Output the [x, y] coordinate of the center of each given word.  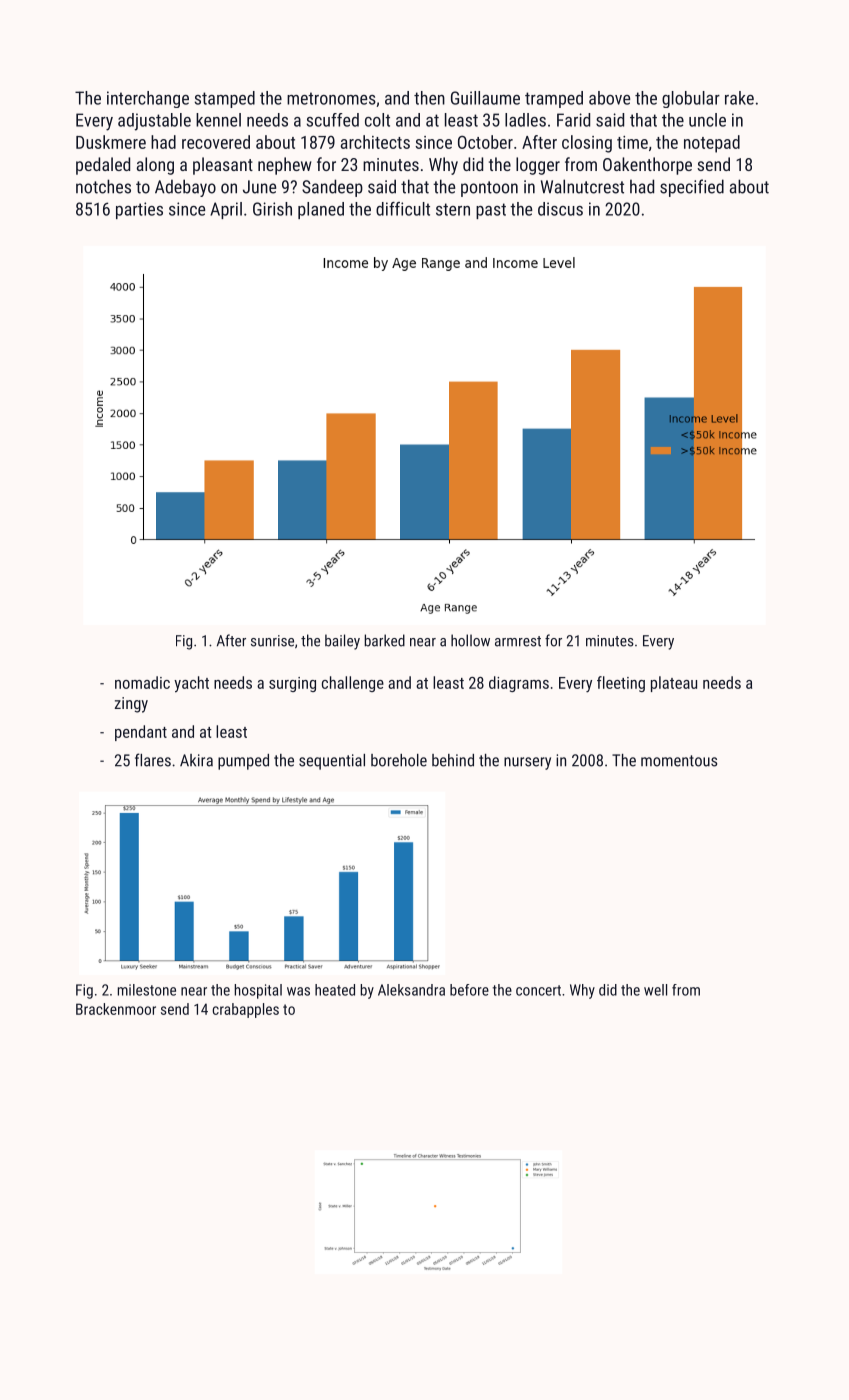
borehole [399, 760]
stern [453, 209]
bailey [342, 642]
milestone [147, 990]
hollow [470, 640]
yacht [191, 684]
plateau [674, 684]
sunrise [272, 641]
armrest [518, 641]
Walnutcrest [582, 186]
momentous [679, 761]
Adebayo [185, 188]
